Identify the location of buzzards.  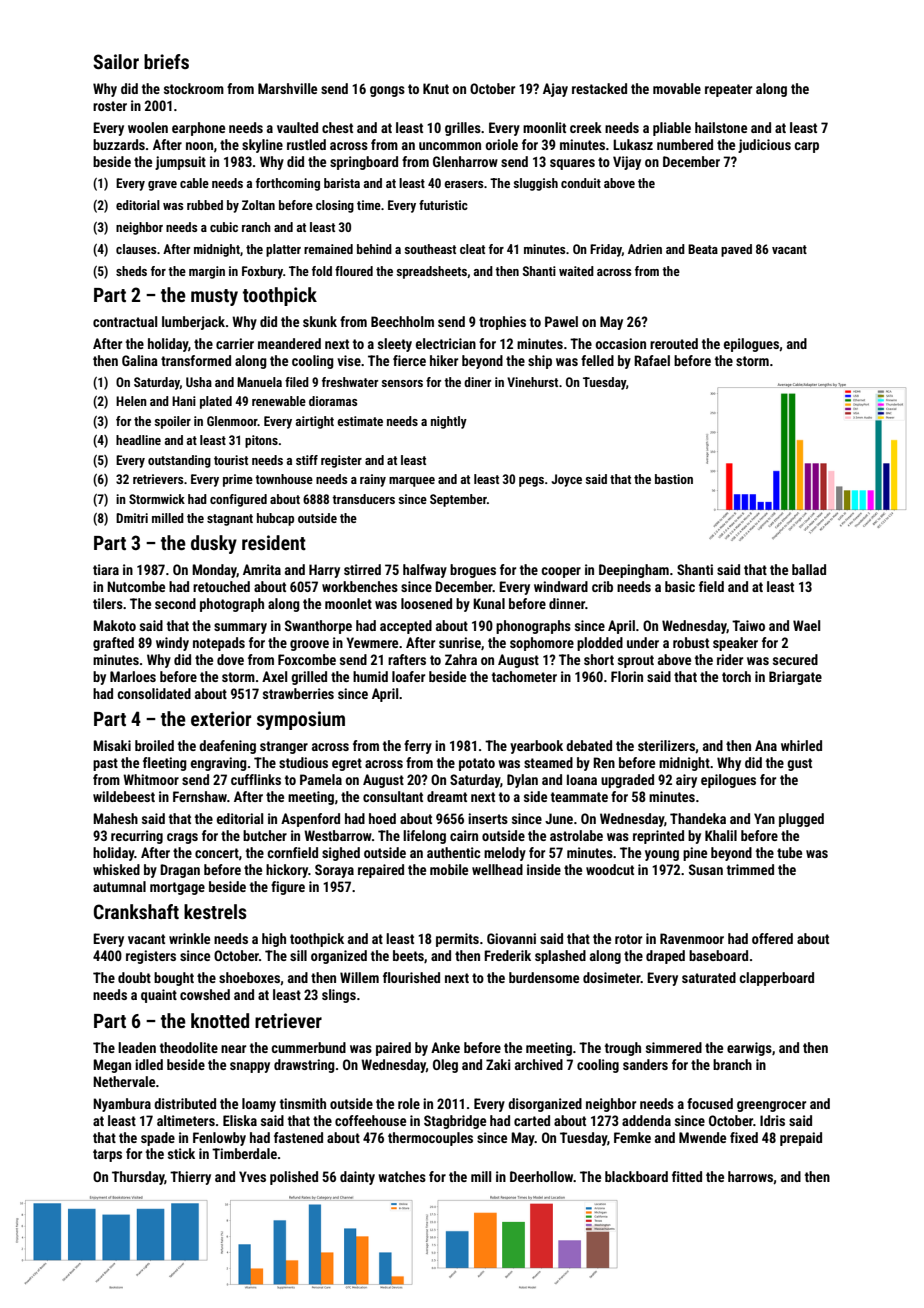
(119, 144).
